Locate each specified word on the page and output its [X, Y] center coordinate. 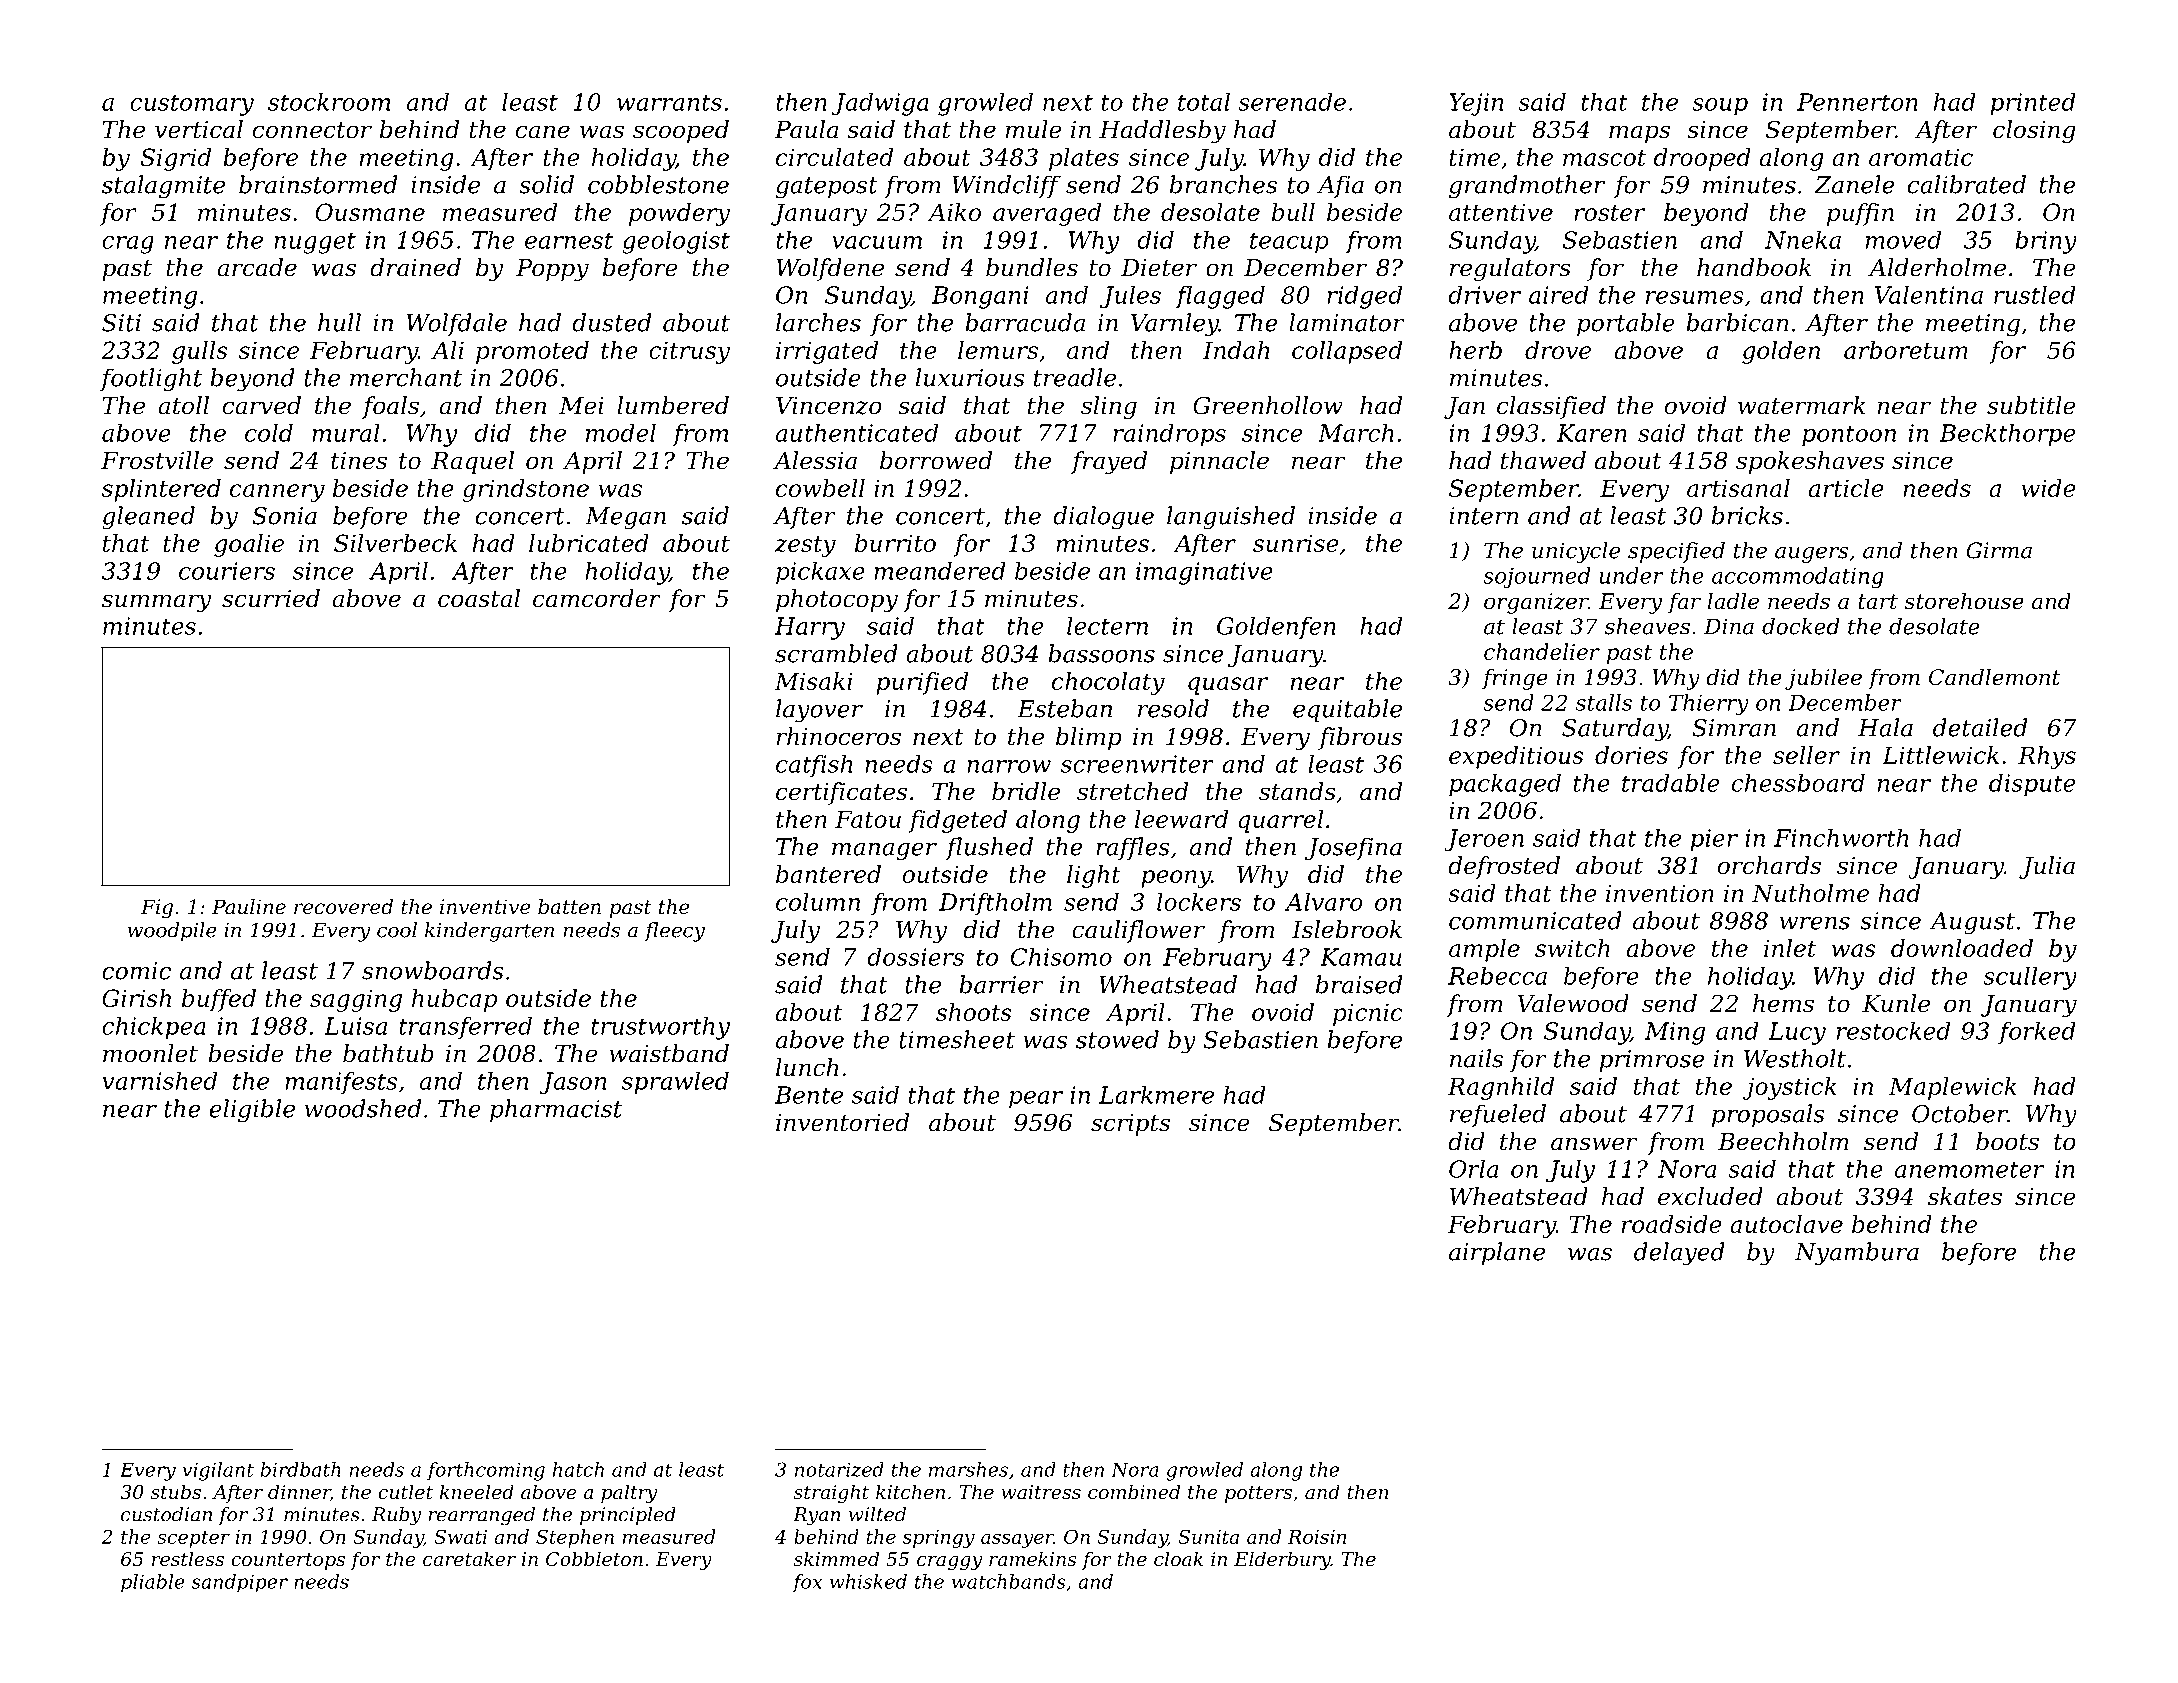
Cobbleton [594, 1558]
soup [1720, 107]
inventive [485, 907]
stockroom [329, 101]
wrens [1815, 923]
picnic [1368, 1014]
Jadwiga [880, 104]
